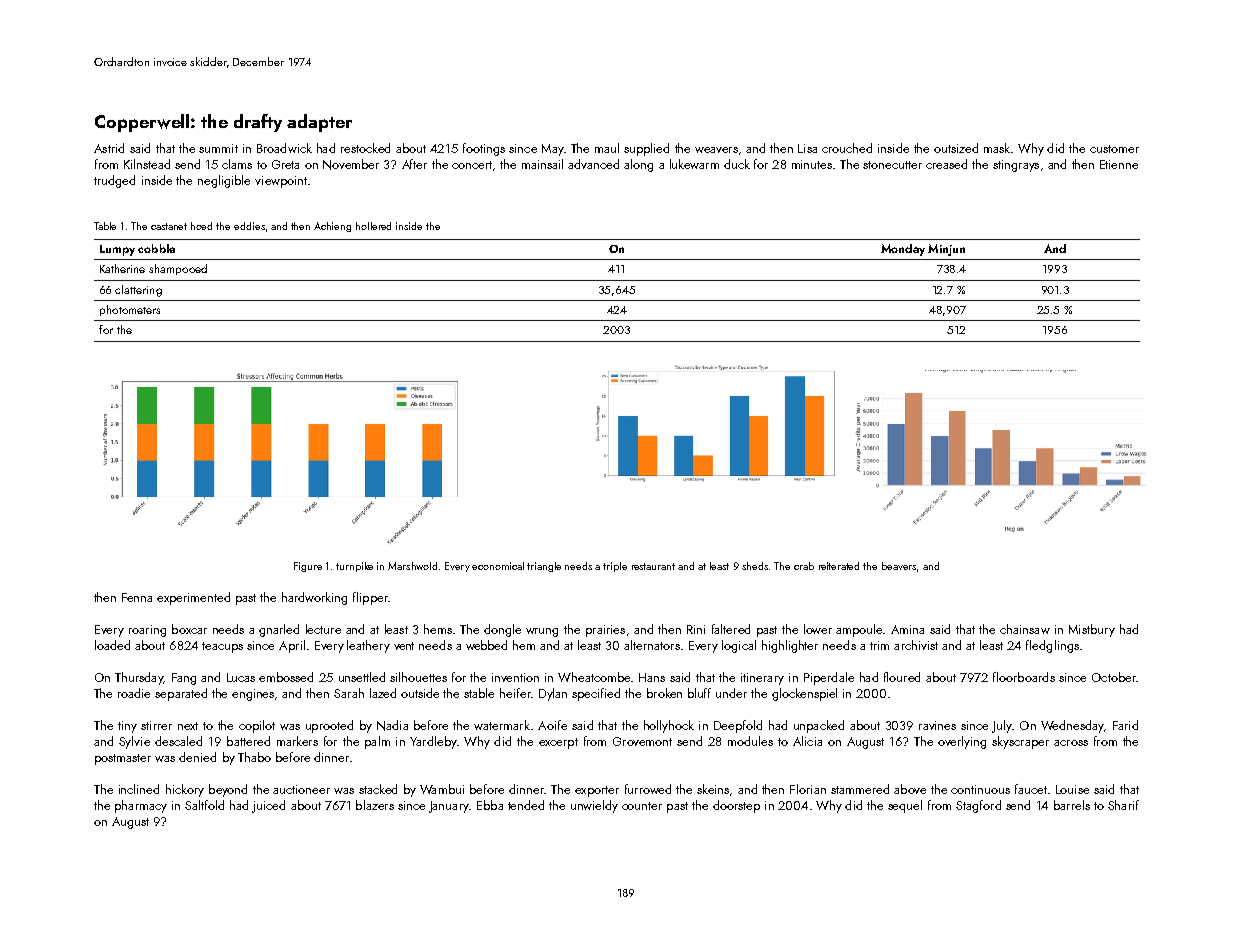 This image has width=1233, height=952. What do you see at coordinates (117, 250) in the image?
I see `Lumpy` at bounding box center [117, 250].
